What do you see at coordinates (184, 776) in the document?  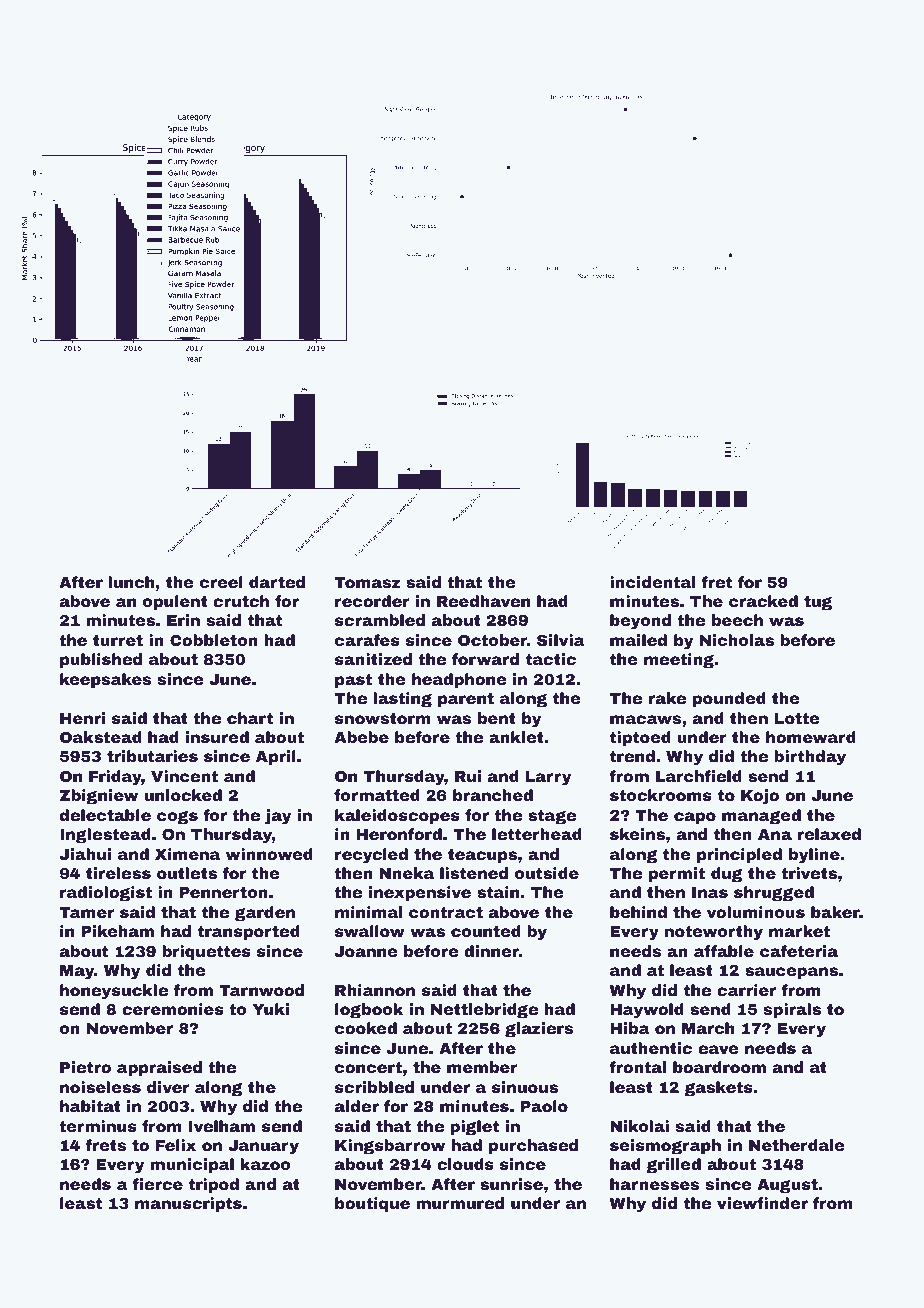 I see `Vincent` at bounding box center [184, 776].
